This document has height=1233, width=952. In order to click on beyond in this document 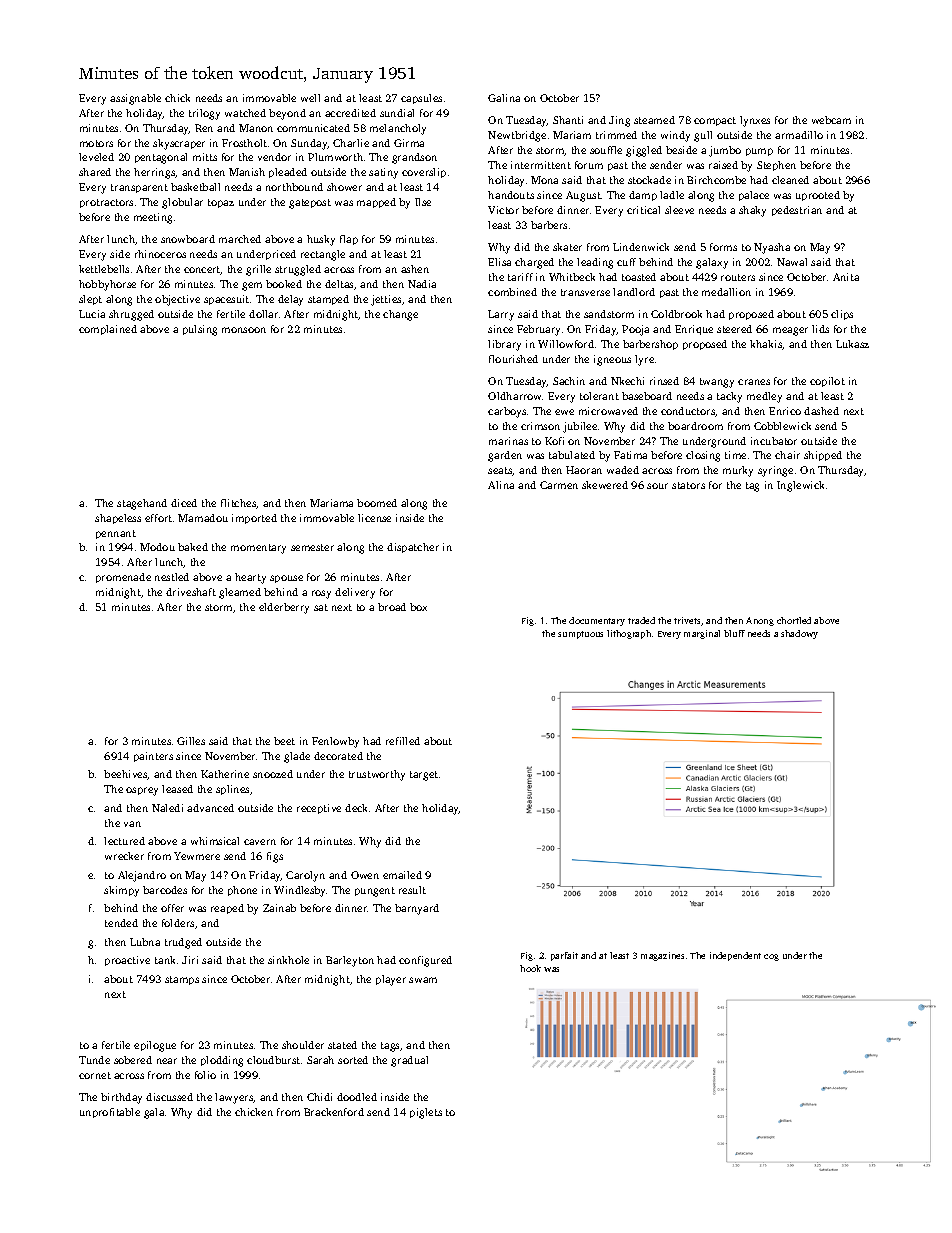, I will do `click(287, 114)`.
